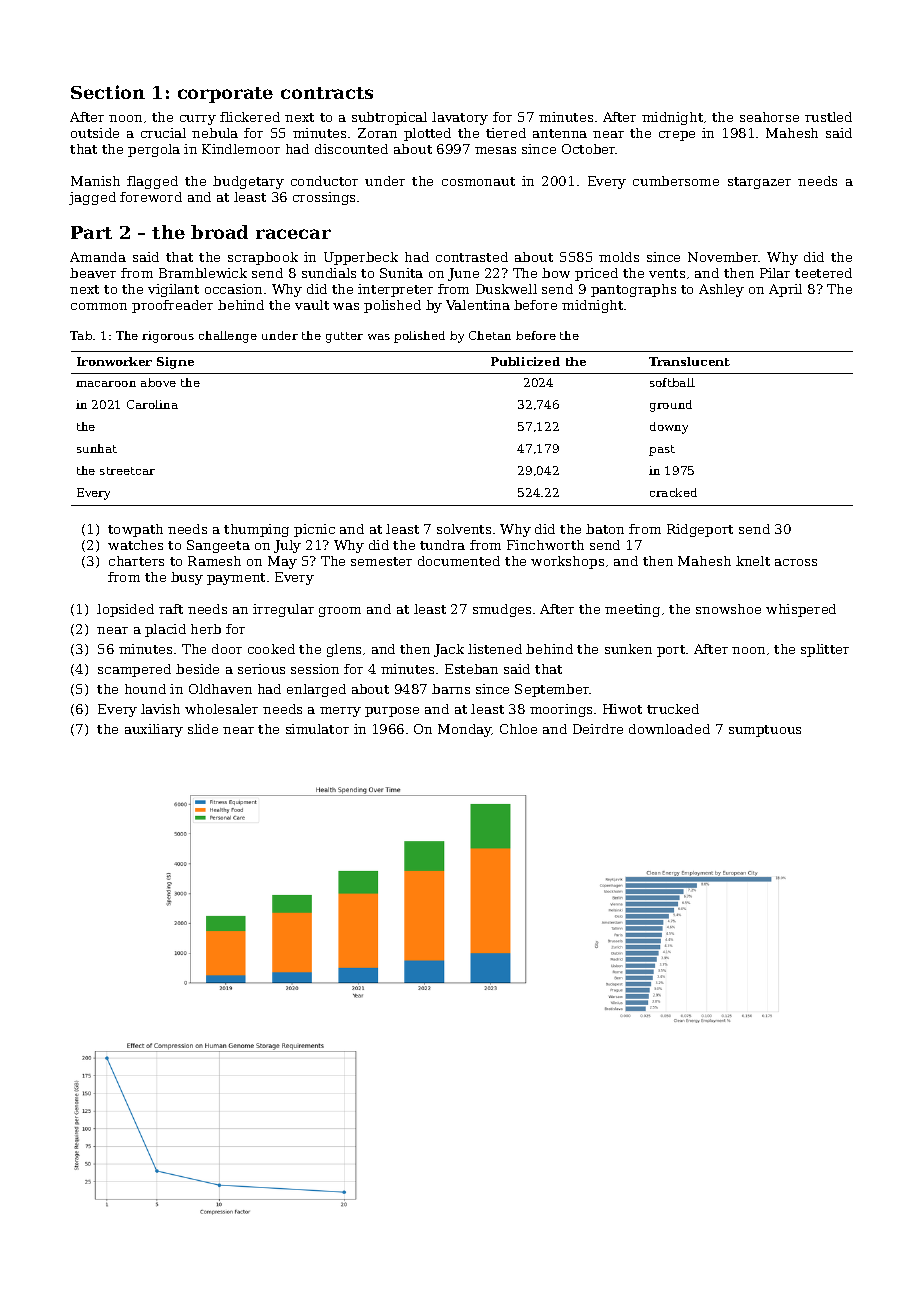 The height and width of the document is (1314, 924). Describe the element at coordinates (759, 183) in the document. I see `stargazer` at that location.
